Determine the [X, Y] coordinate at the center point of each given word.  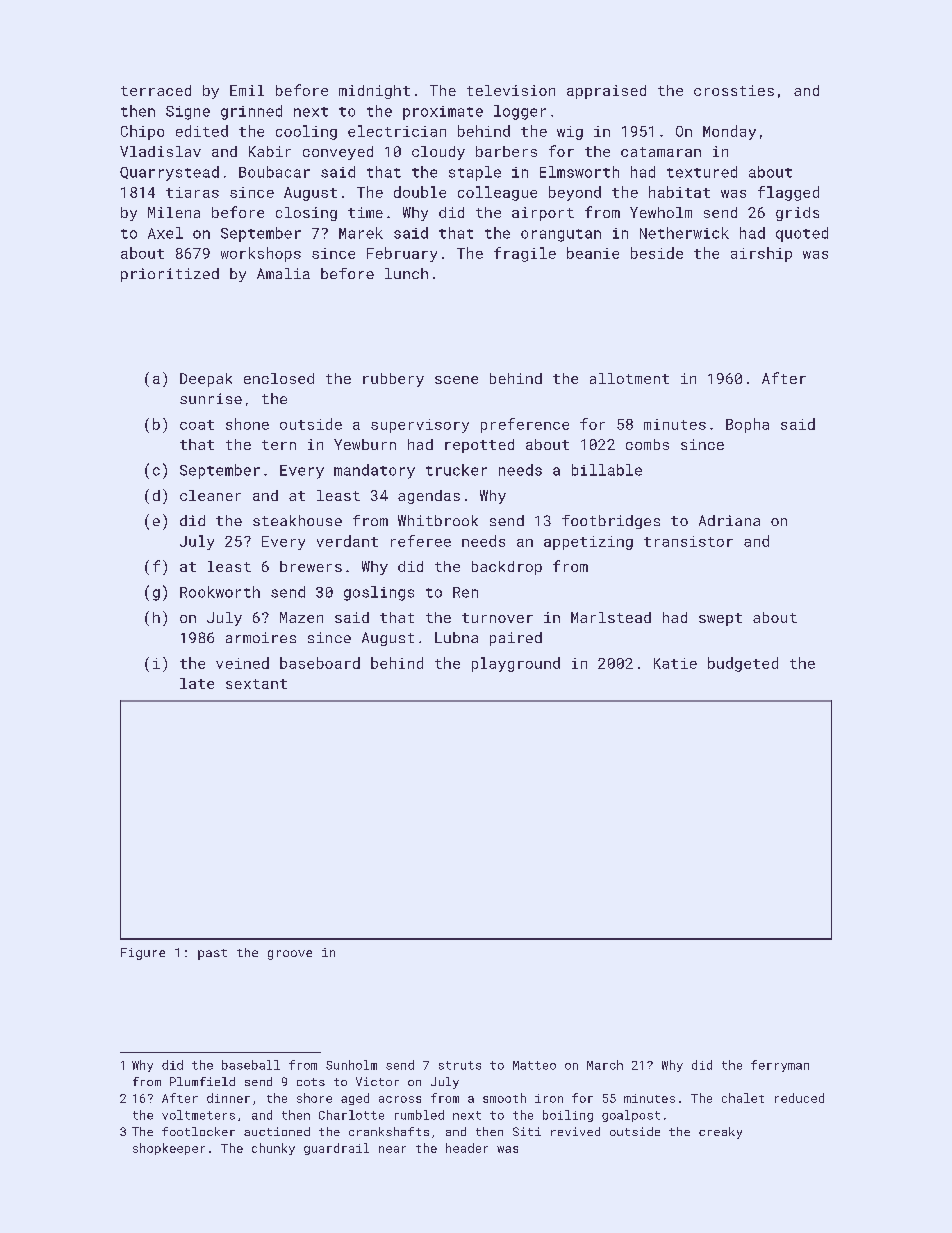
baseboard [320, 663]
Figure [143, 954]
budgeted [743, 664]
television [511, 90]
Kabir [270, 151]
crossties [734, 90]
